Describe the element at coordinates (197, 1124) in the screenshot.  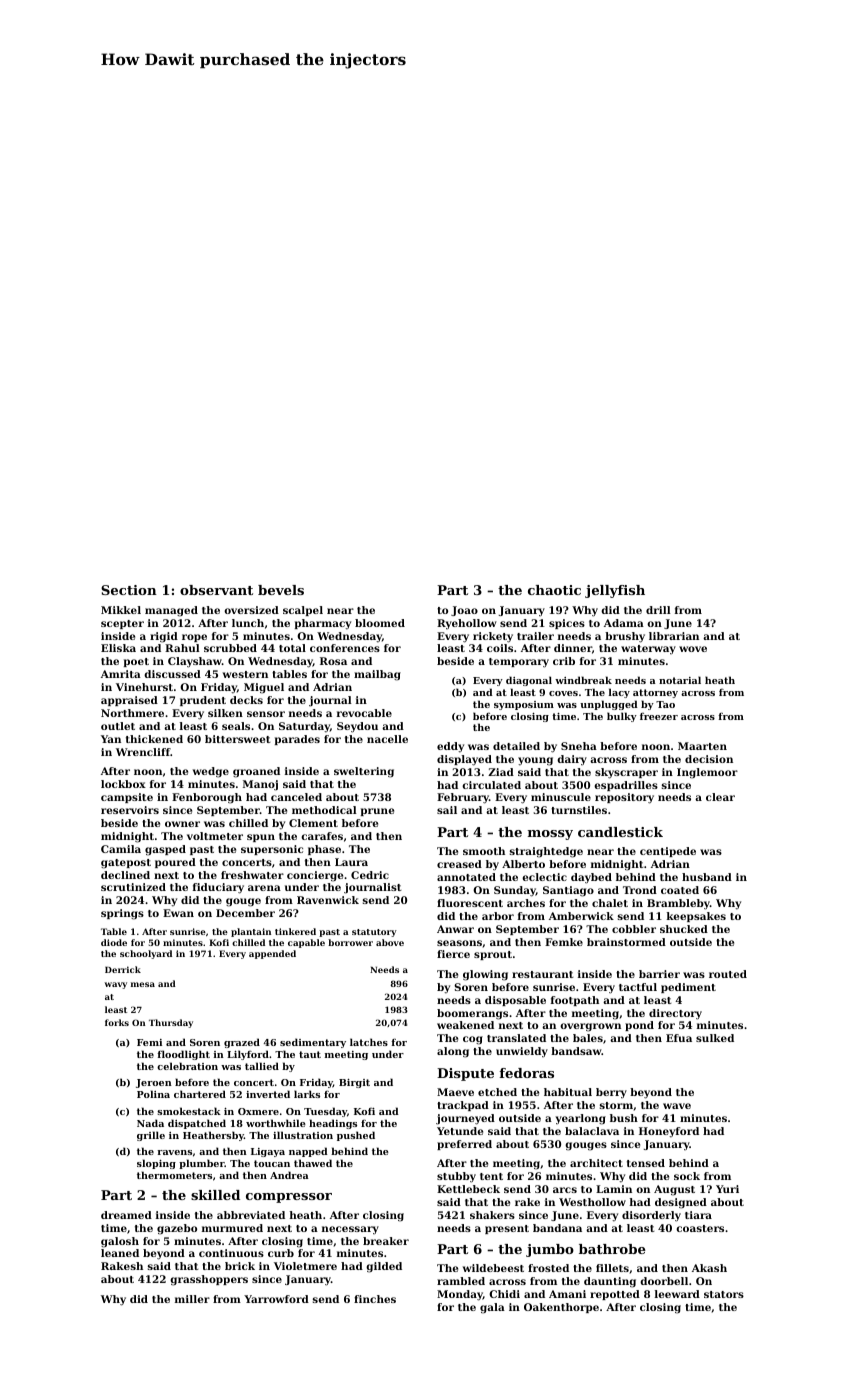
I see `dispatched` at that location.
